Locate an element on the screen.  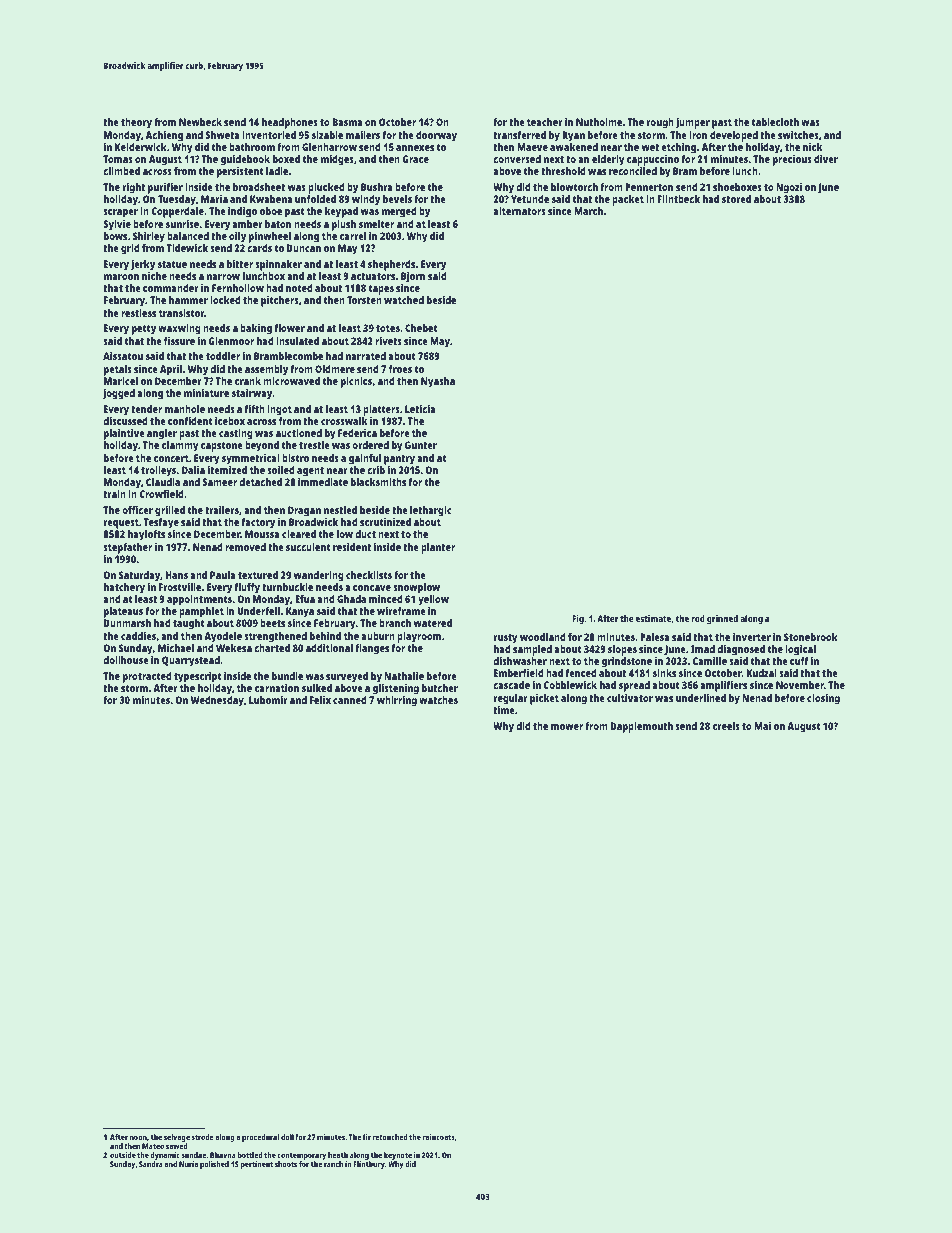
Dapplemouth is located at coordinates (641, 727).
